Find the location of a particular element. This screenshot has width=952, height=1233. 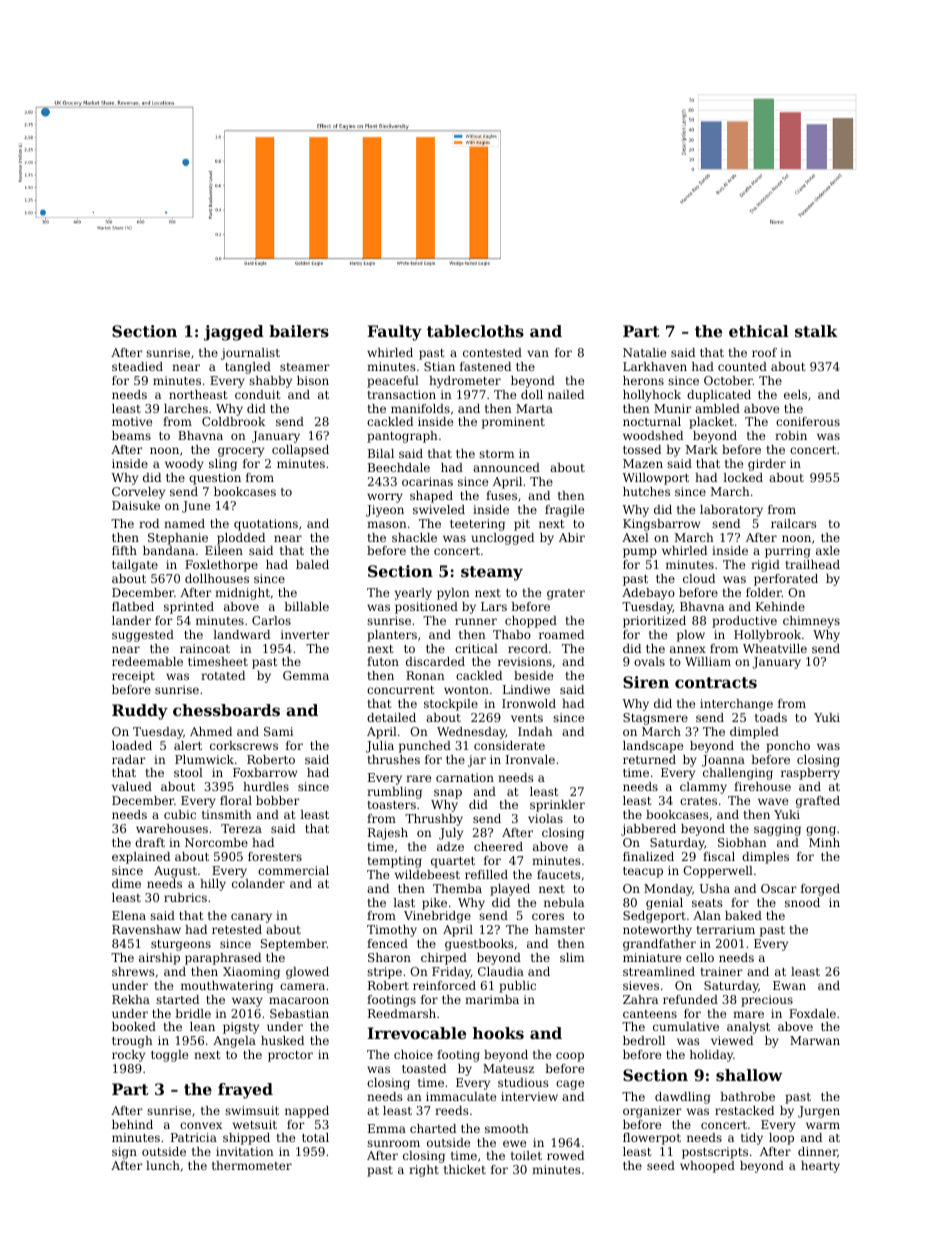

seed is located at coordinates (661, 1165).
